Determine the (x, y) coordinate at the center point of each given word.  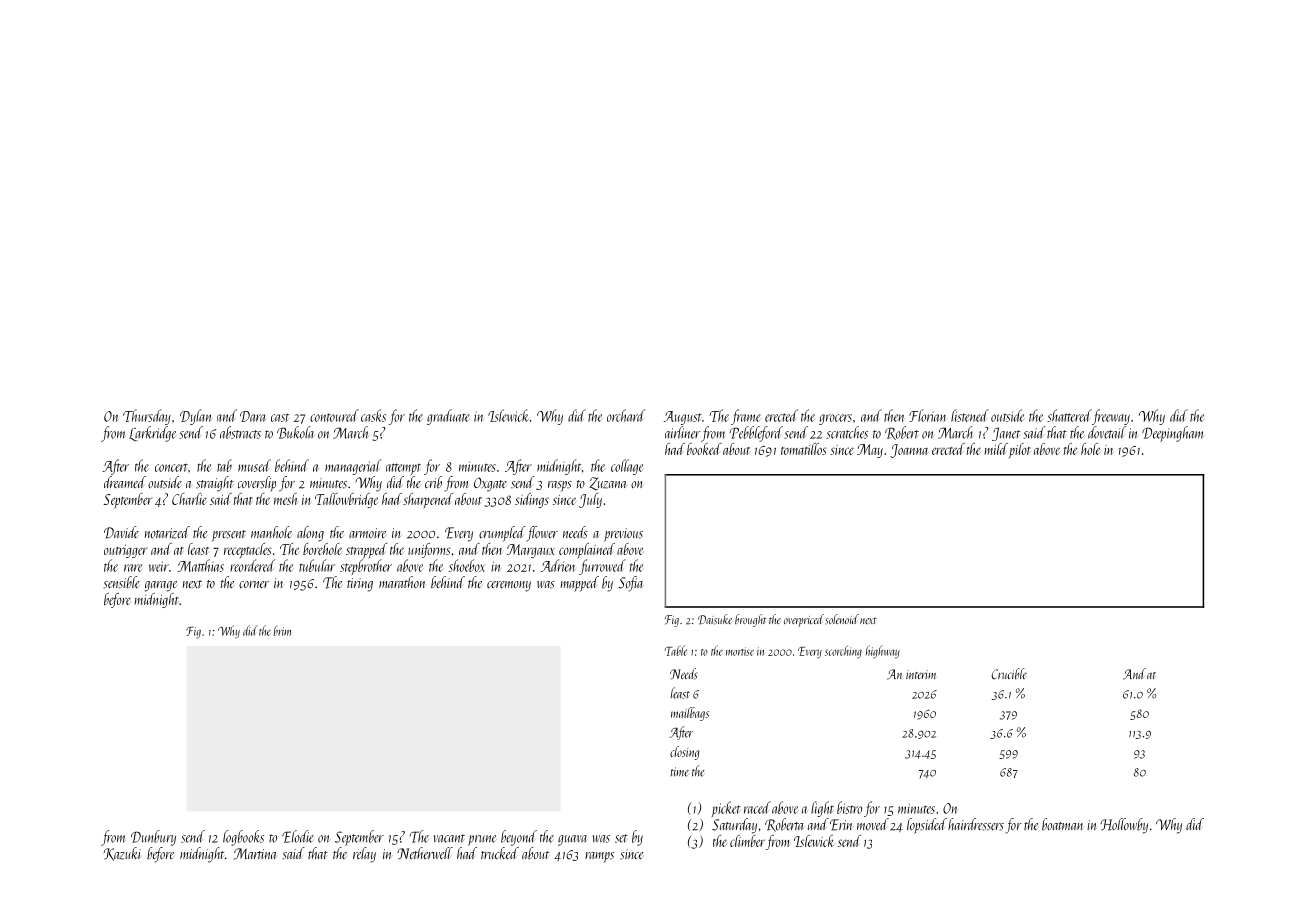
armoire (367, 533)
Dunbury (153, 838)
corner (254, 584)
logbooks (243, 838)
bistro (849, 807)
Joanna (909, 451)
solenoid (842, 619)
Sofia (631, 584)
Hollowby (1124, 826)
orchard (626, 415)
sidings (532, 500)
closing (685, 753)
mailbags (690, 714)
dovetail (1107, 432)
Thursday (147, 417)
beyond (519, 838)
